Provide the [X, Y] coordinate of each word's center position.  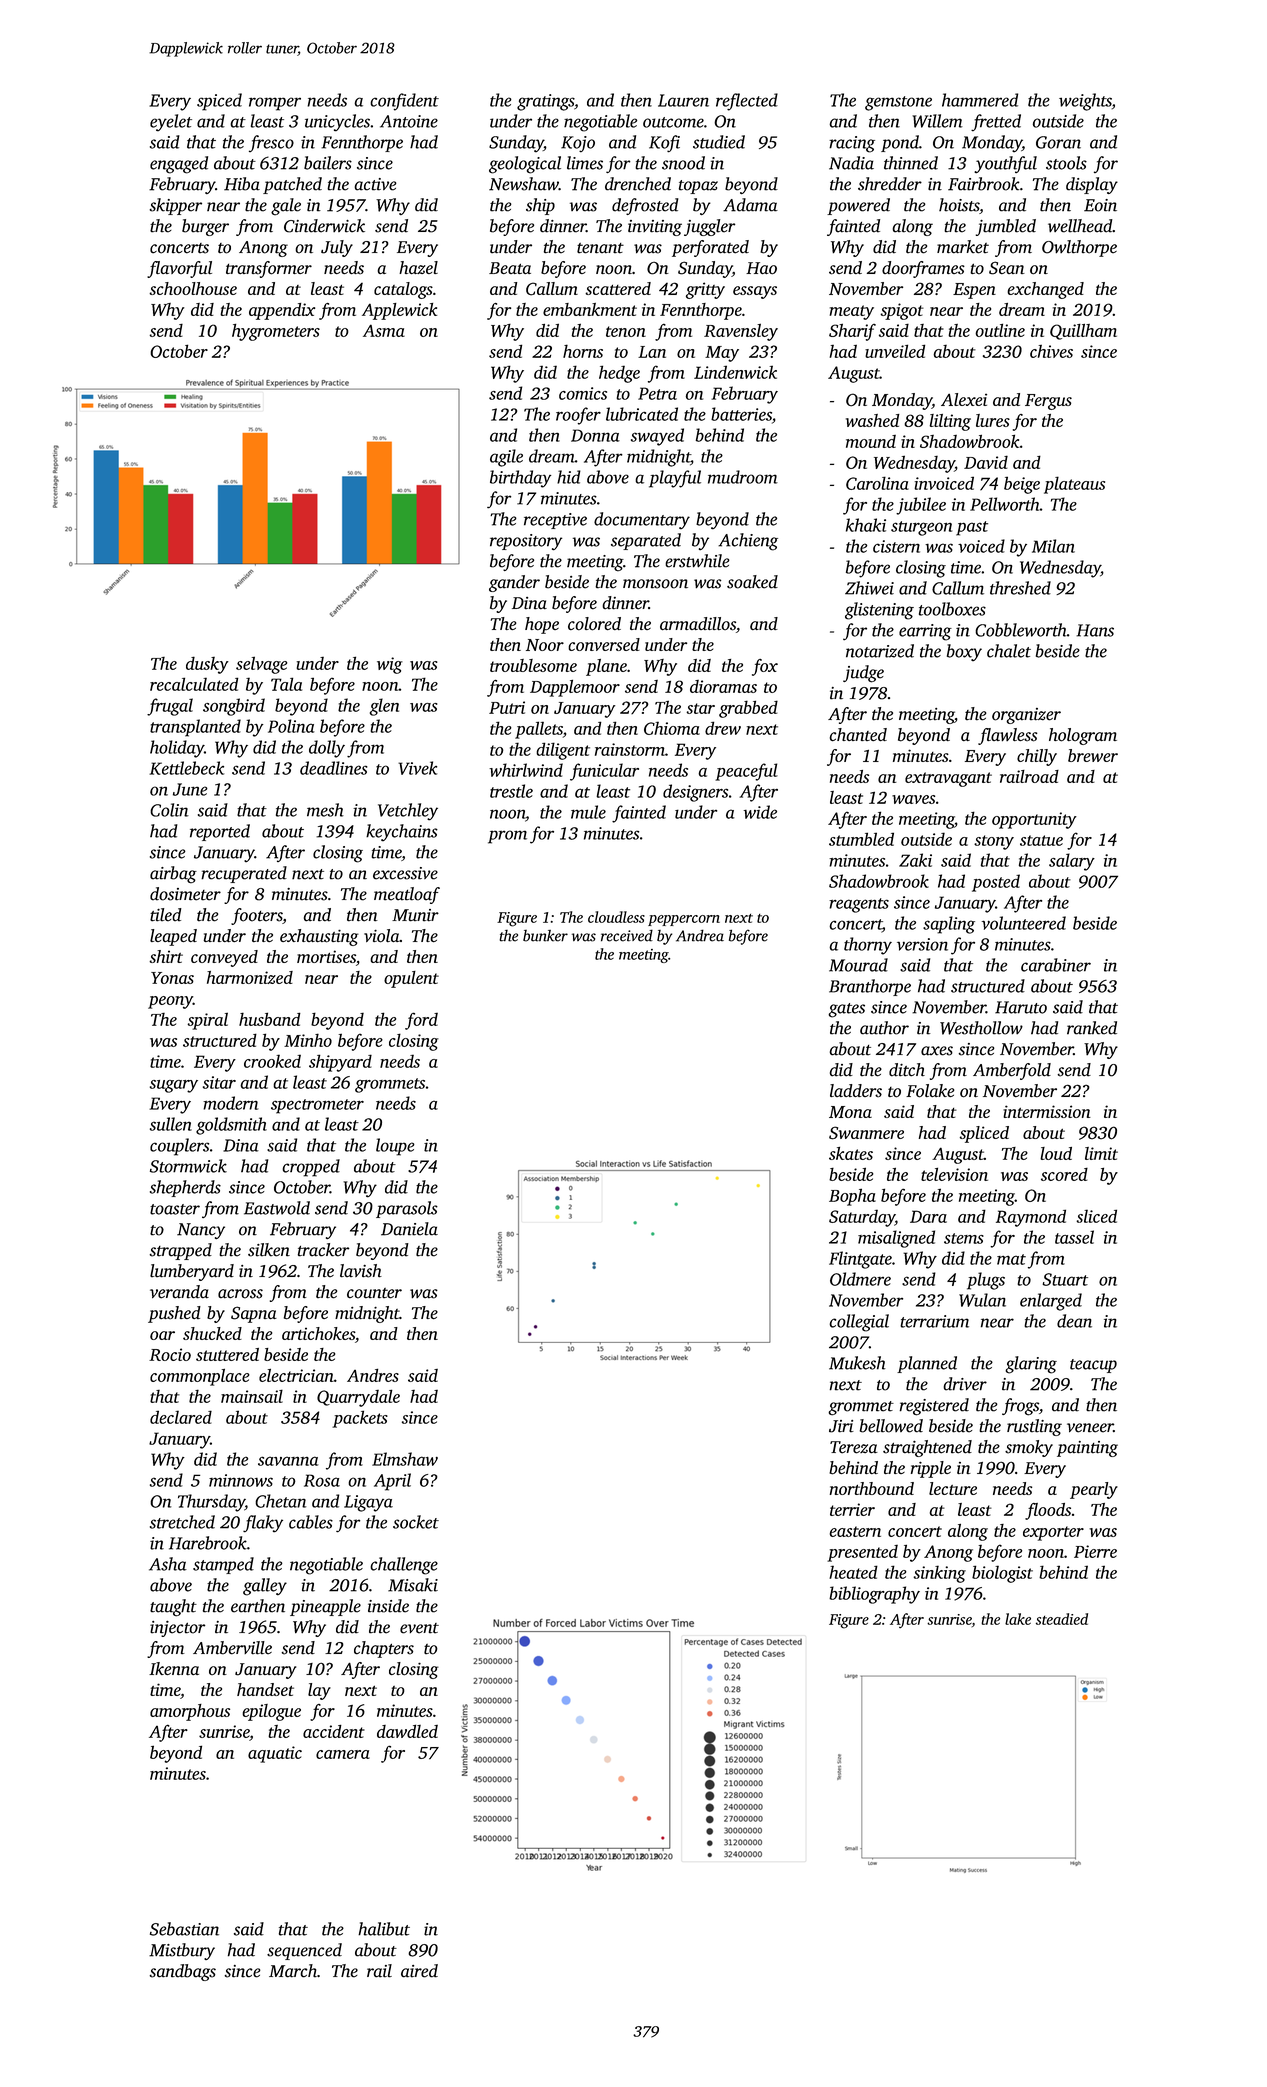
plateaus [1074, 485]
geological [525, 165]
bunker [545, 936]
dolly [327, 749]
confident [404, 102]
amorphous [190, 1712]
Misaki [413, 1585]
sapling [949, 925]
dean [1074, 1321]
